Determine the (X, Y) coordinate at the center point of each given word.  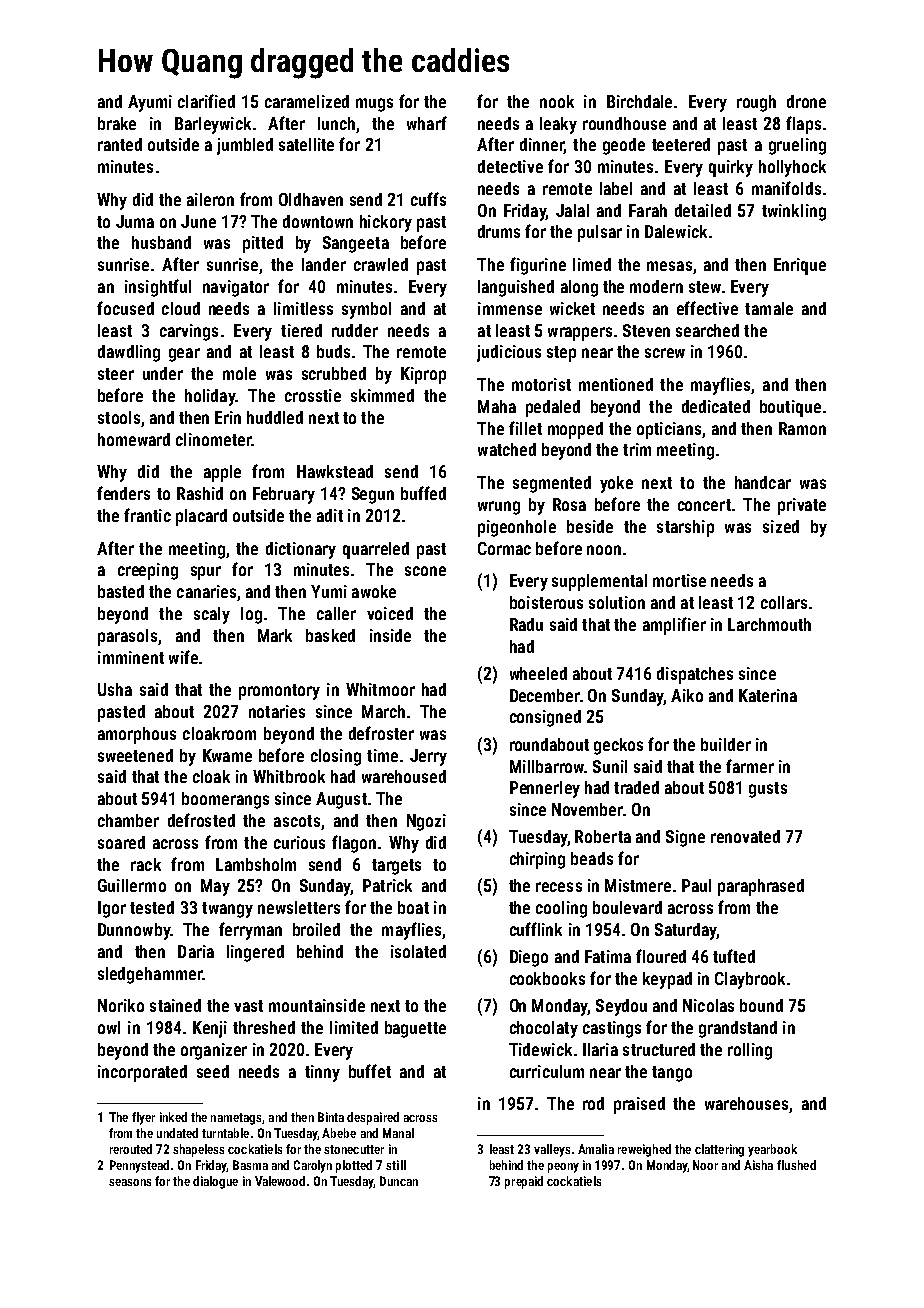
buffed (423, 493)
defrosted (201, 820)
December (545, 695)
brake (117, 123)
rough (756, 103)
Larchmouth (769, 624)
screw (665, 353)
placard (201, 517)
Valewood (280, 1181)
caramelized (307, 101)
